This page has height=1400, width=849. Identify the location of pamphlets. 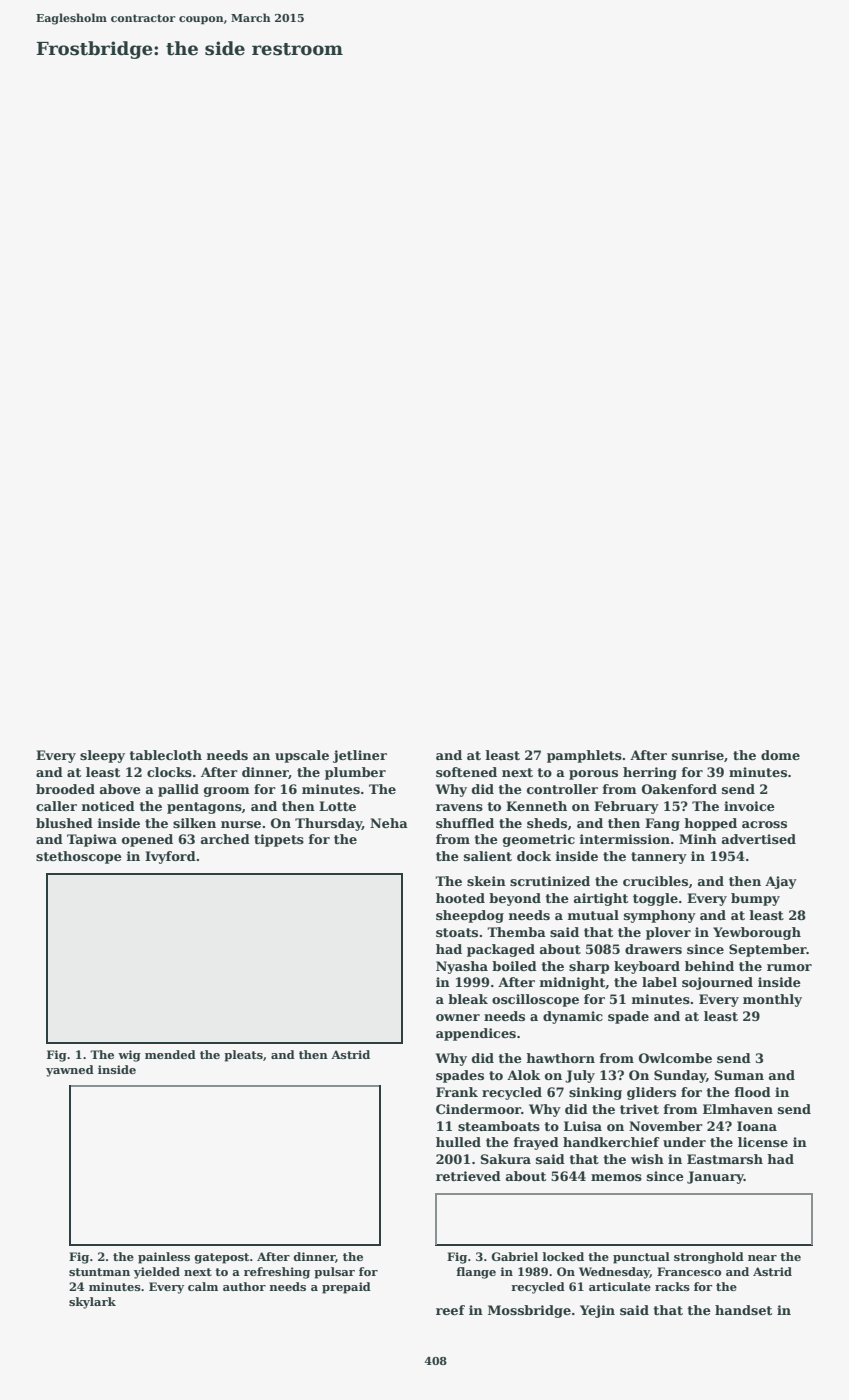
(584, 756).
